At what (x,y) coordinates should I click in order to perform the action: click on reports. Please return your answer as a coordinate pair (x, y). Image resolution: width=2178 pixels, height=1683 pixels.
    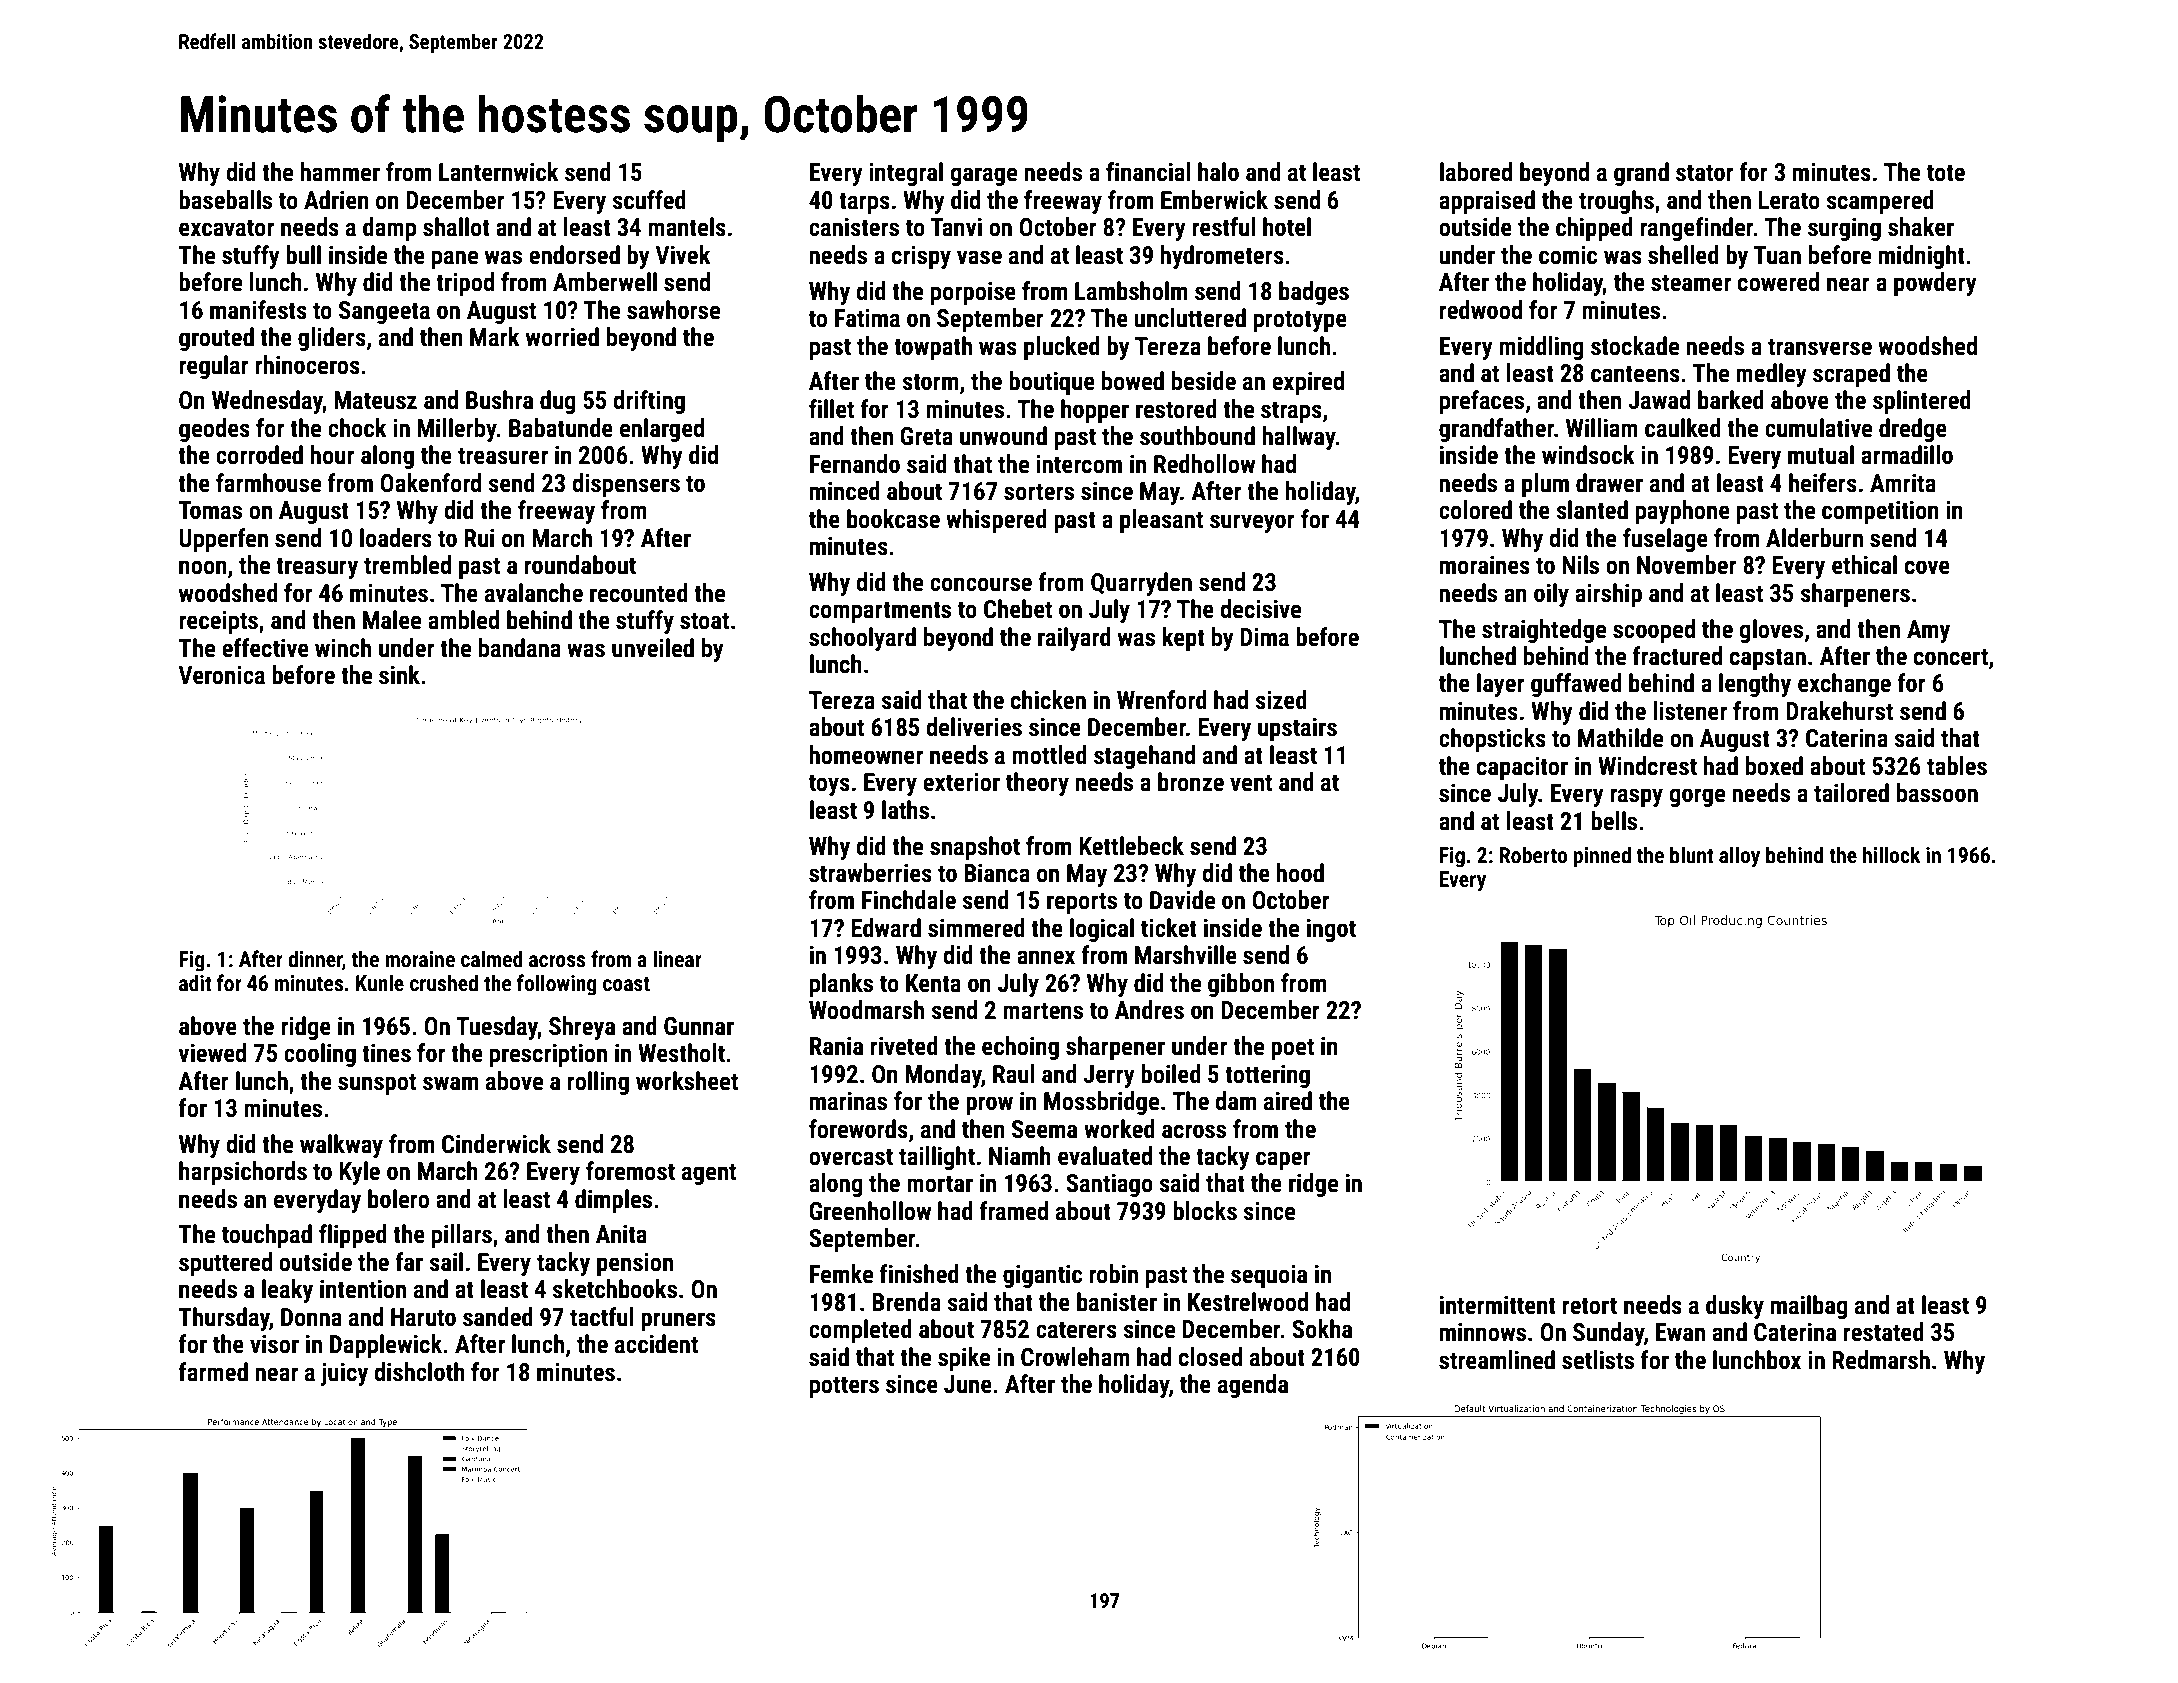
    Looking at the image, I should click on (1082, 903).
